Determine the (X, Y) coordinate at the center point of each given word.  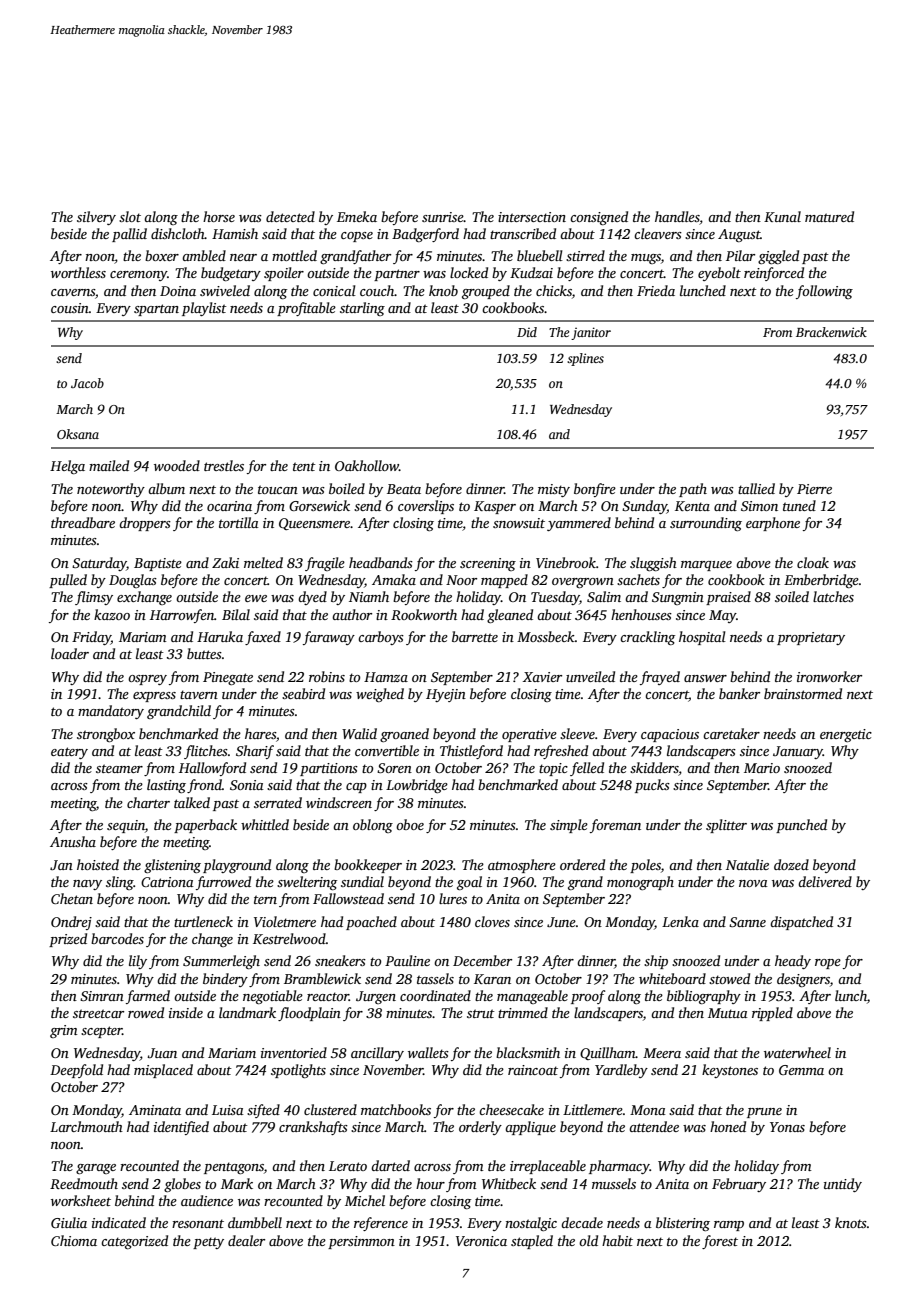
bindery (225, 980)
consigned (599, 218)
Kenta (692, 506)
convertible (387, 750)
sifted (263, 1111)
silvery (96, 218)
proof (588, 997)
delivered (825, 881)
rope (828, 964)
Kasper (495, 507)
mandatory (111, 712)
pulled (68, 581)
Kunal (782, 216)
